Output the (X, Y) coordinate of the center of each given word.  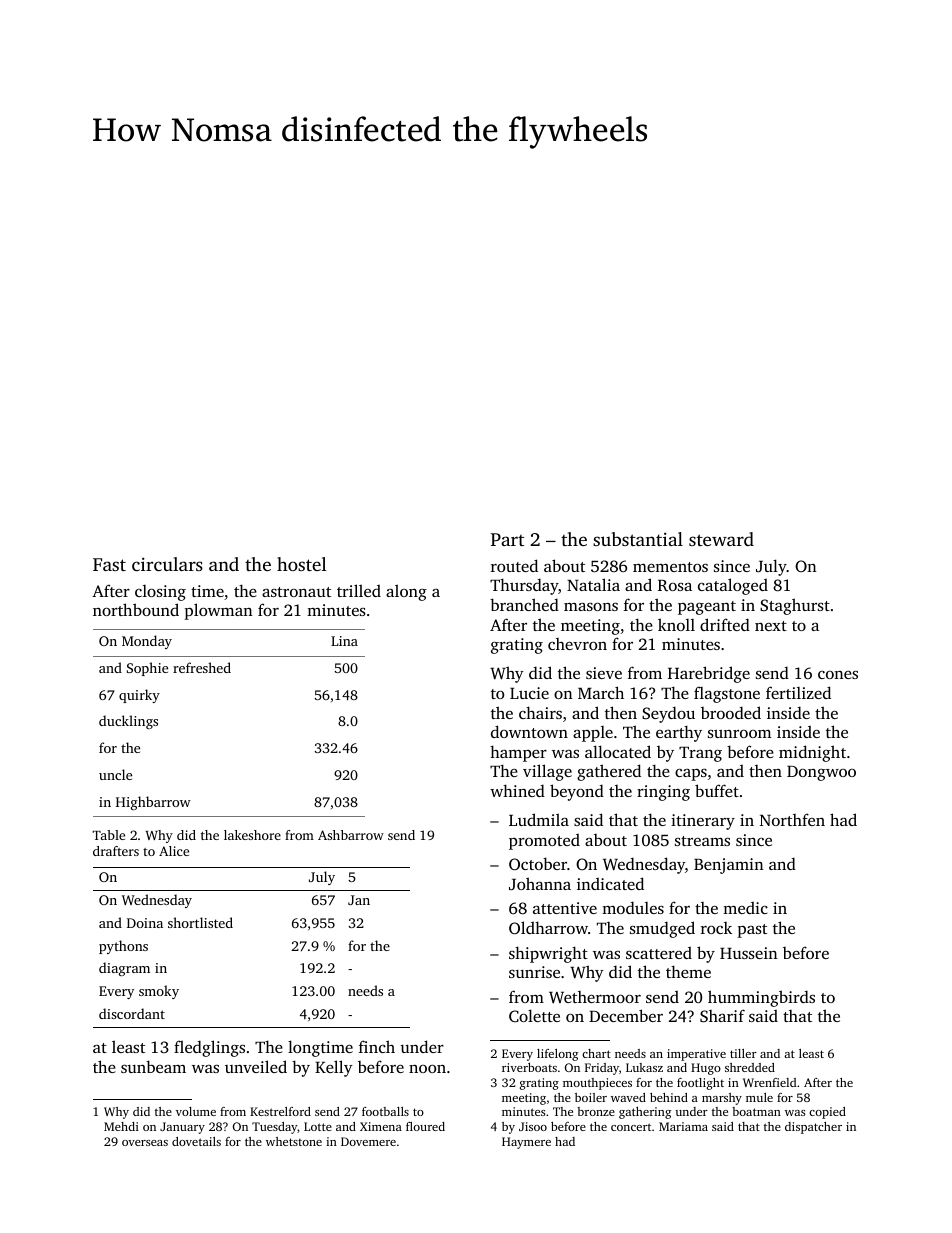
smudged (662, 929)
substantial (638, 539)
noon (427, 1069)
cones (838, 675)
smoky (159, 992)
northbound (136, 609)
